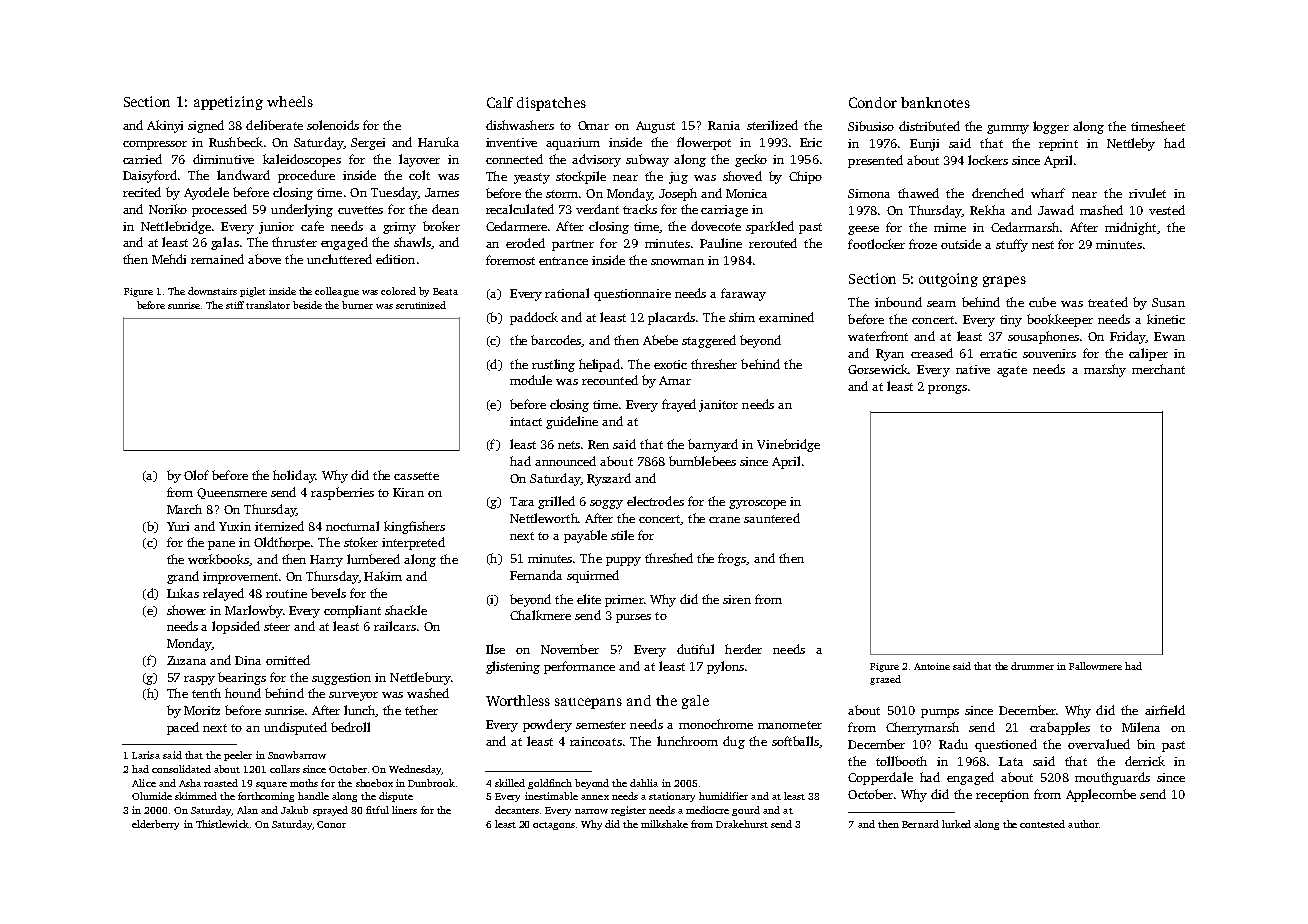 The image size is (1308, 924). Describe the element at coordinates (554, 826) in the image. I see `octagons` at that location.
